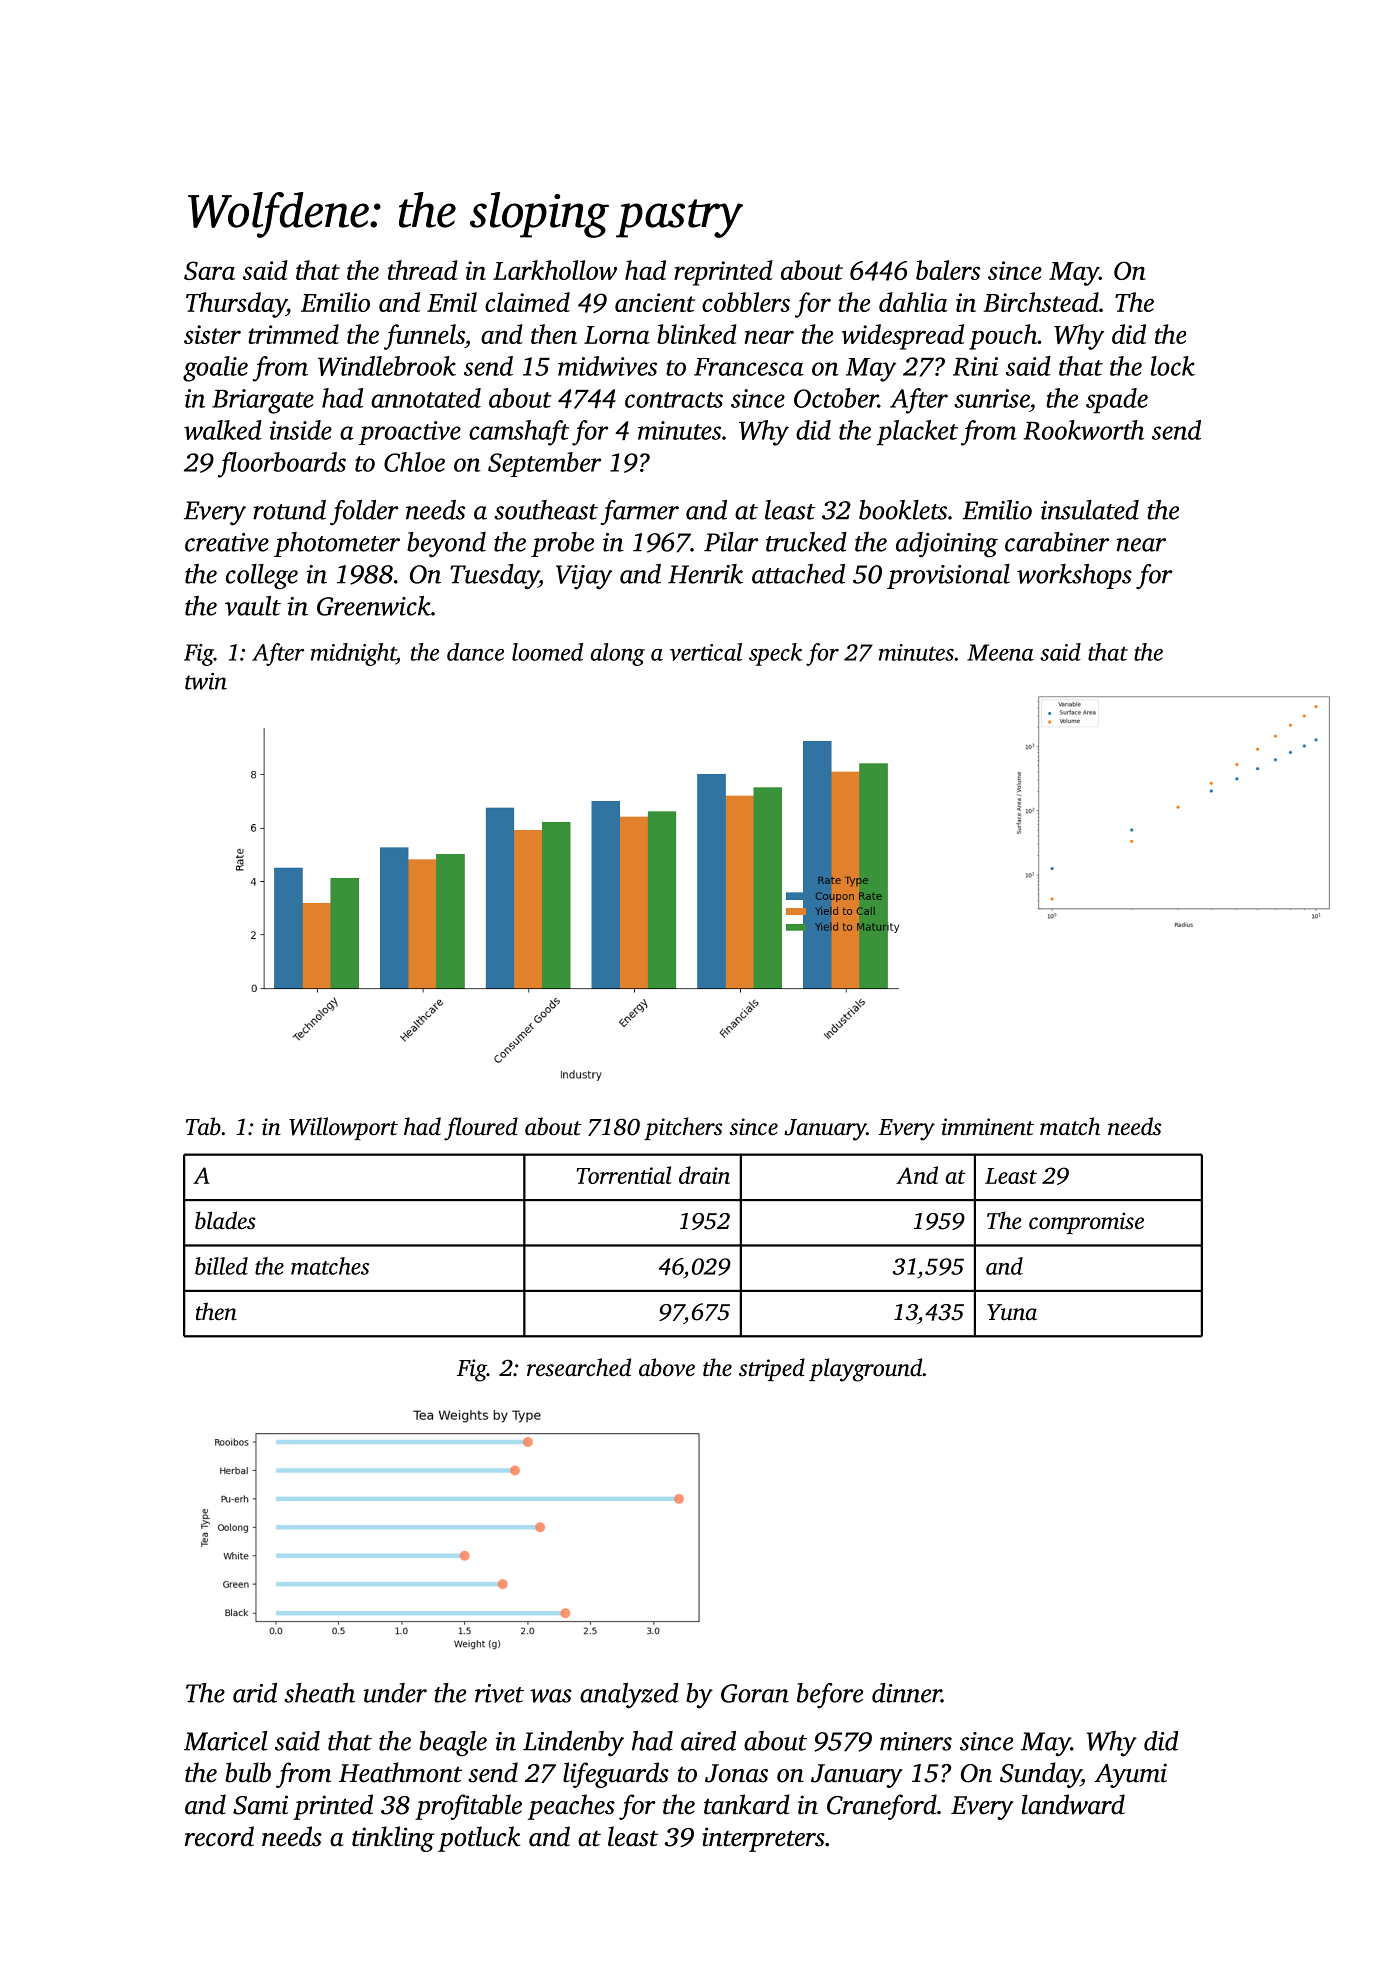 Image resolution: width=1386 pixels, height=1969 pixels. What do you see at coordinates (221, 1266) in the screenshot?
I see `billed` at bounding box center [221, 1266].
